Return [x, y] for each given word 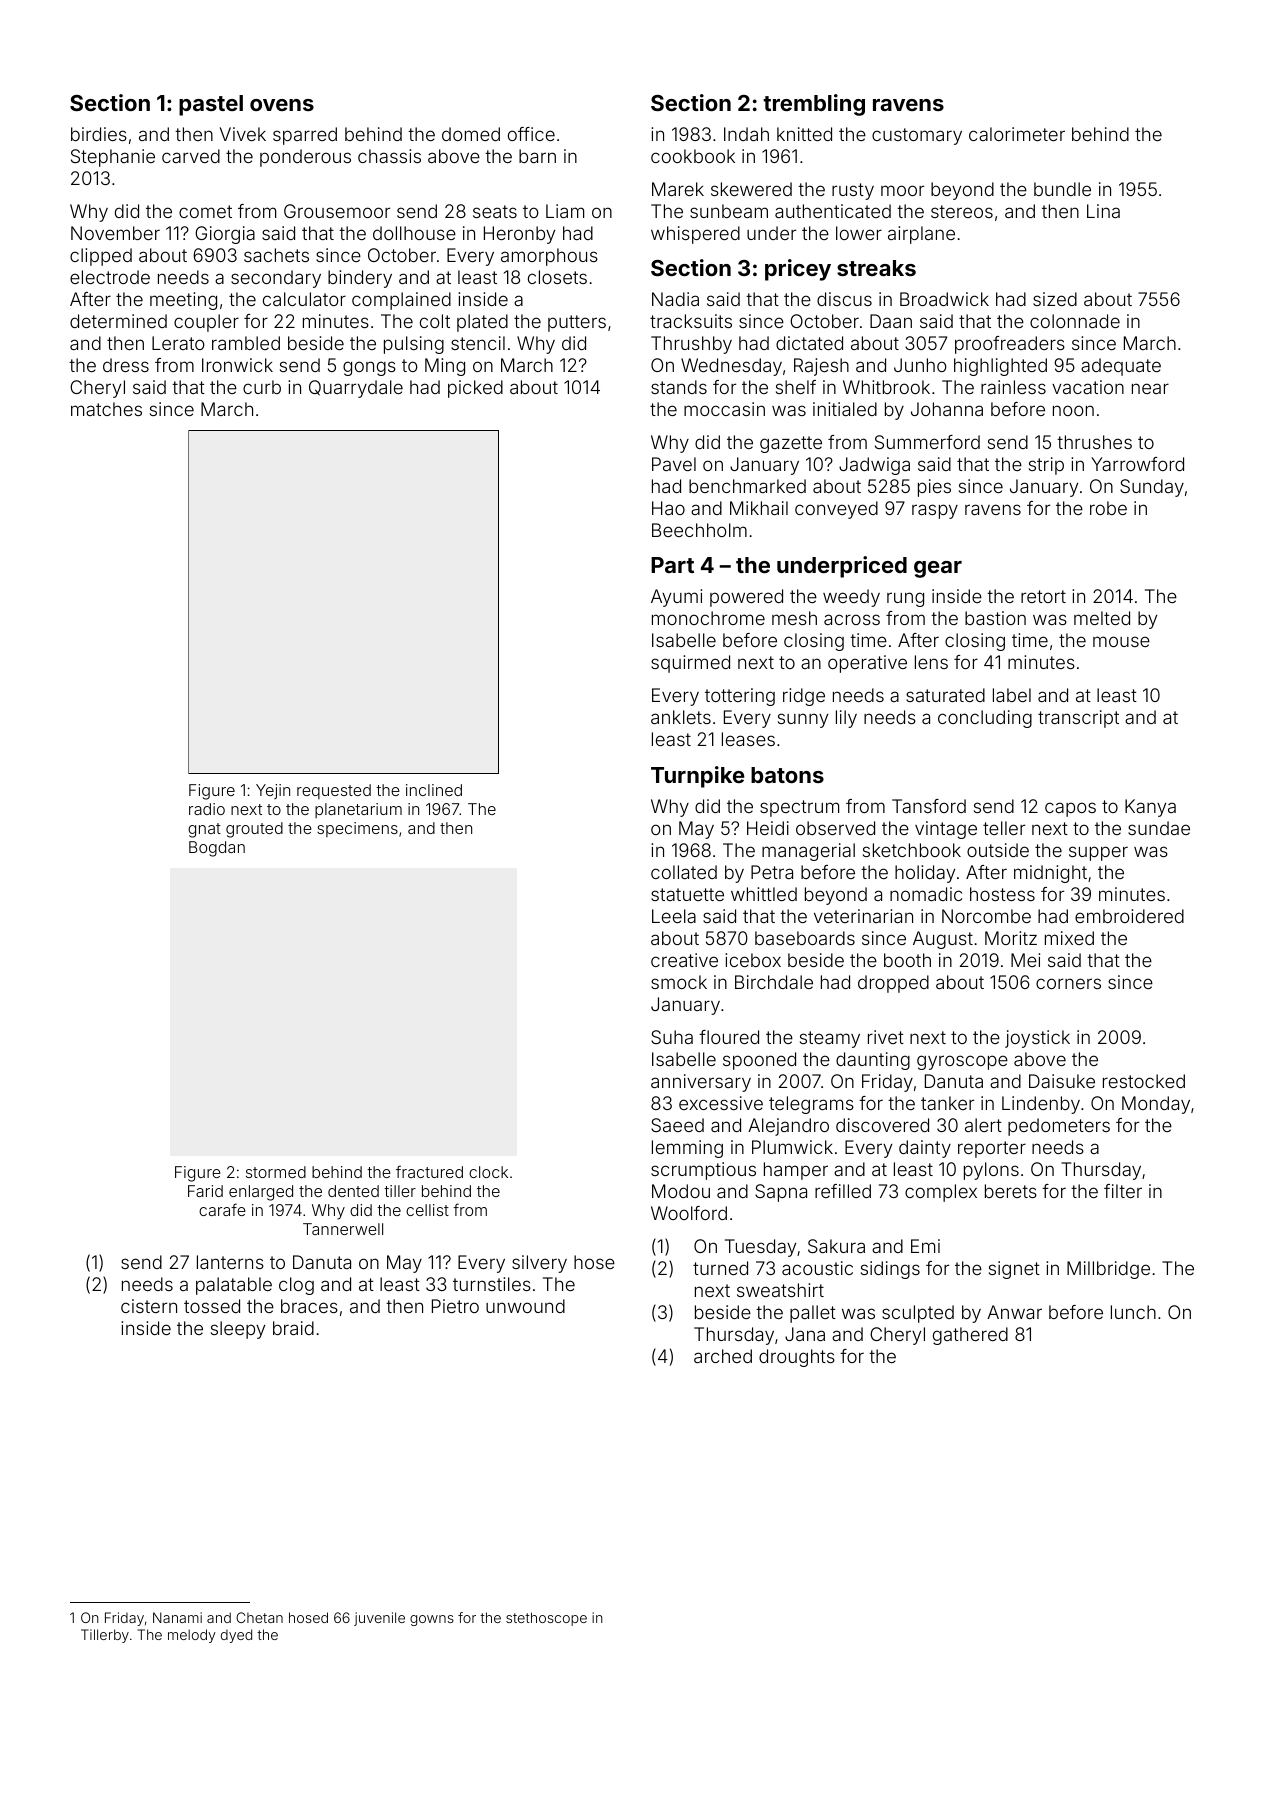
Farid [205, 1191]
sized [1055, 299]
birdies [99, 134]
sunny [803, 720]
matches [106, 409]
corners [1068, 983]
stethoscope [546, 1619]
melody [192, 1636]
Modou [681, 1191]
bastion [995, 618]
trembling [814, 105]
